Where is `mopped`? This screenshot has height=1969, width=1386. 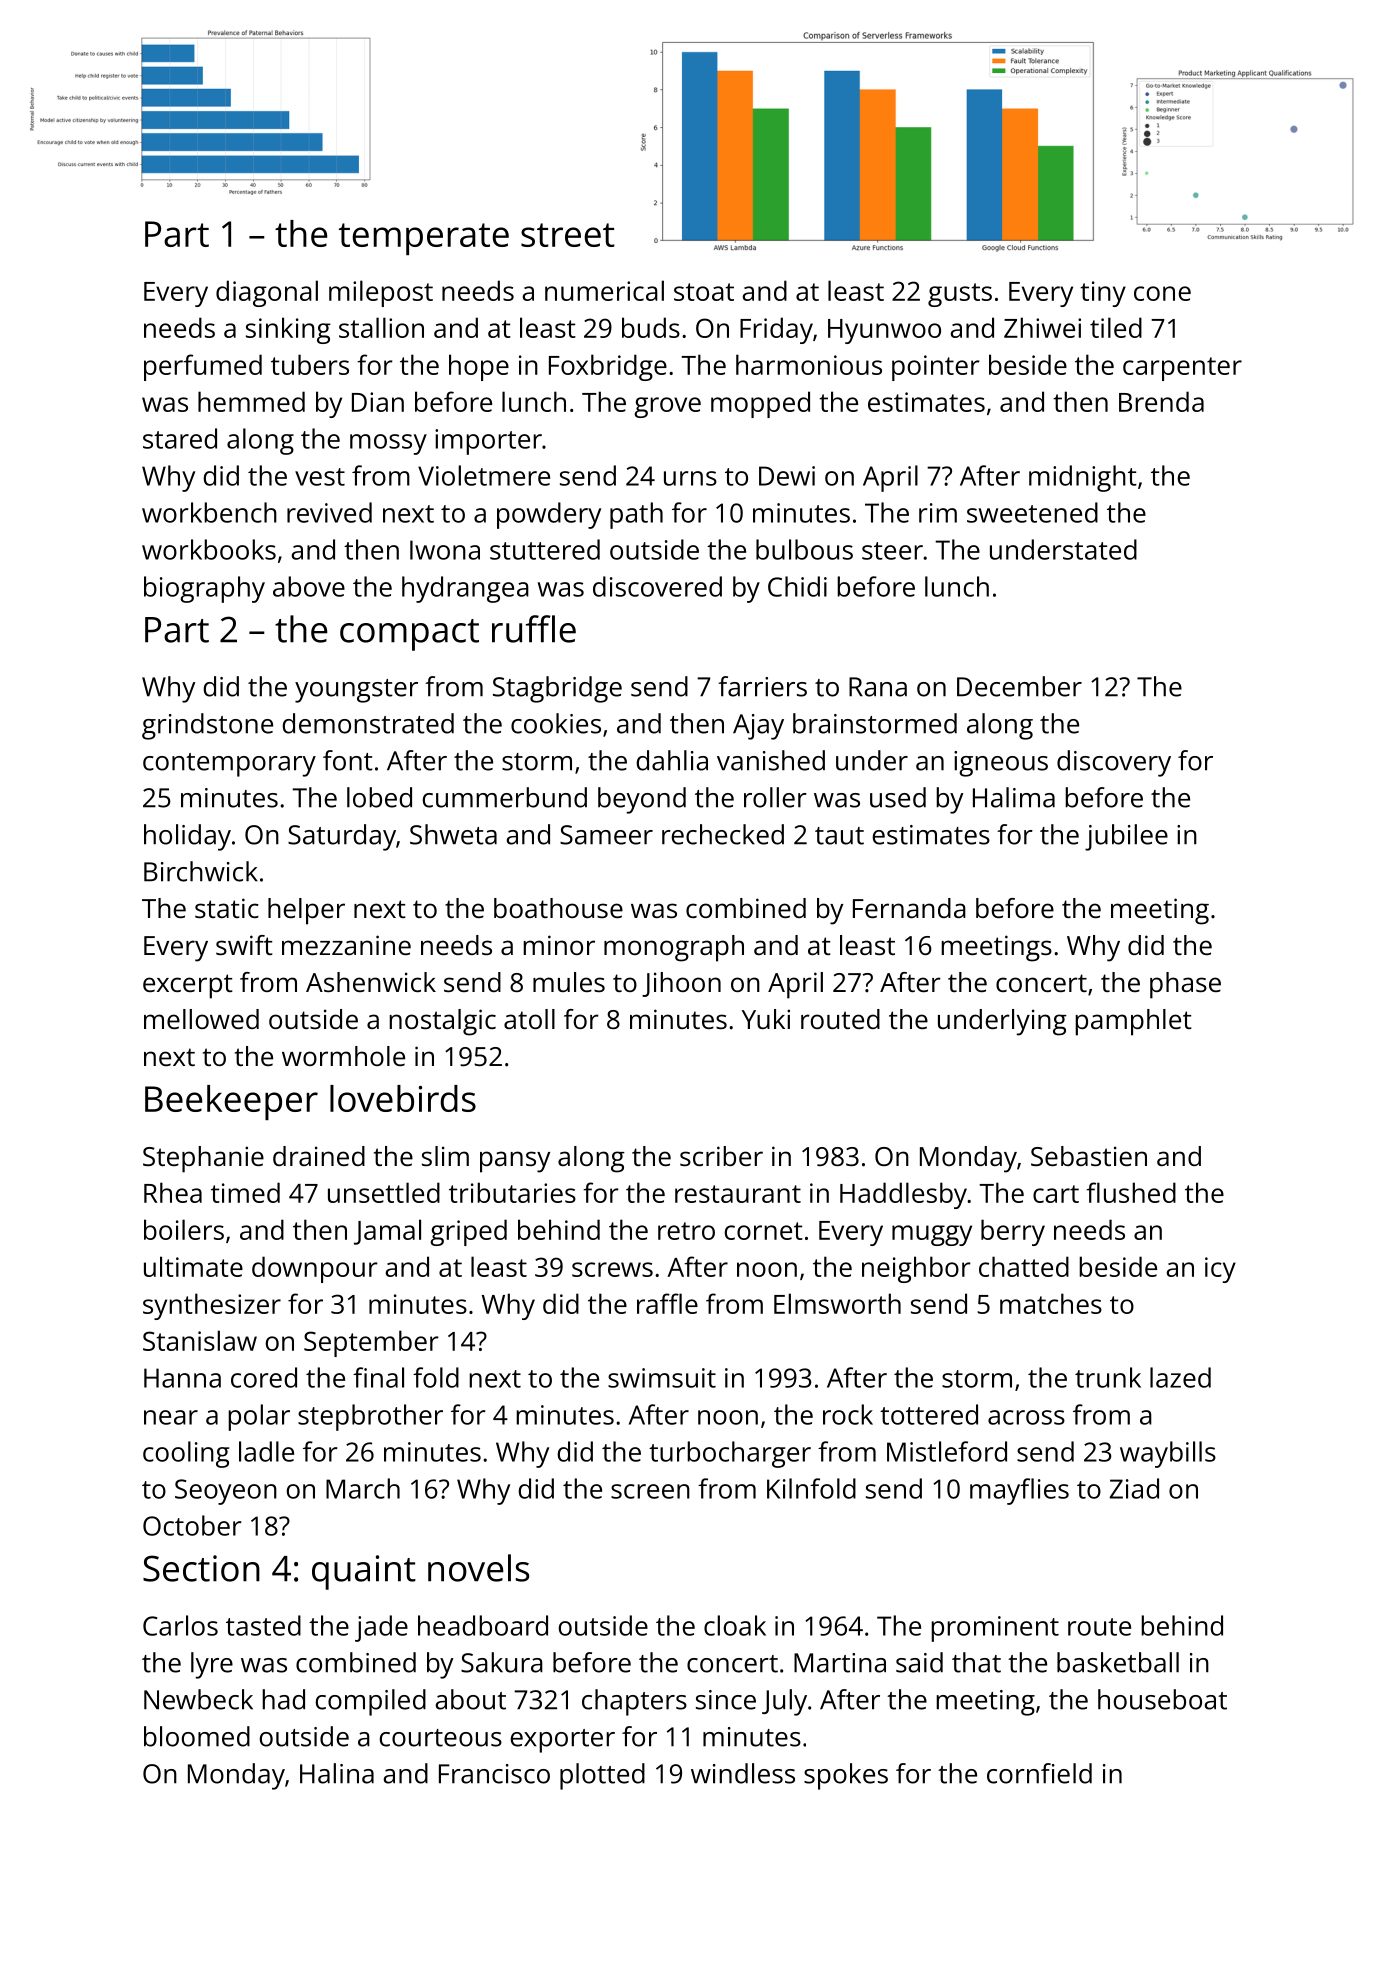 mopped is located at coordinates (760, 404).
